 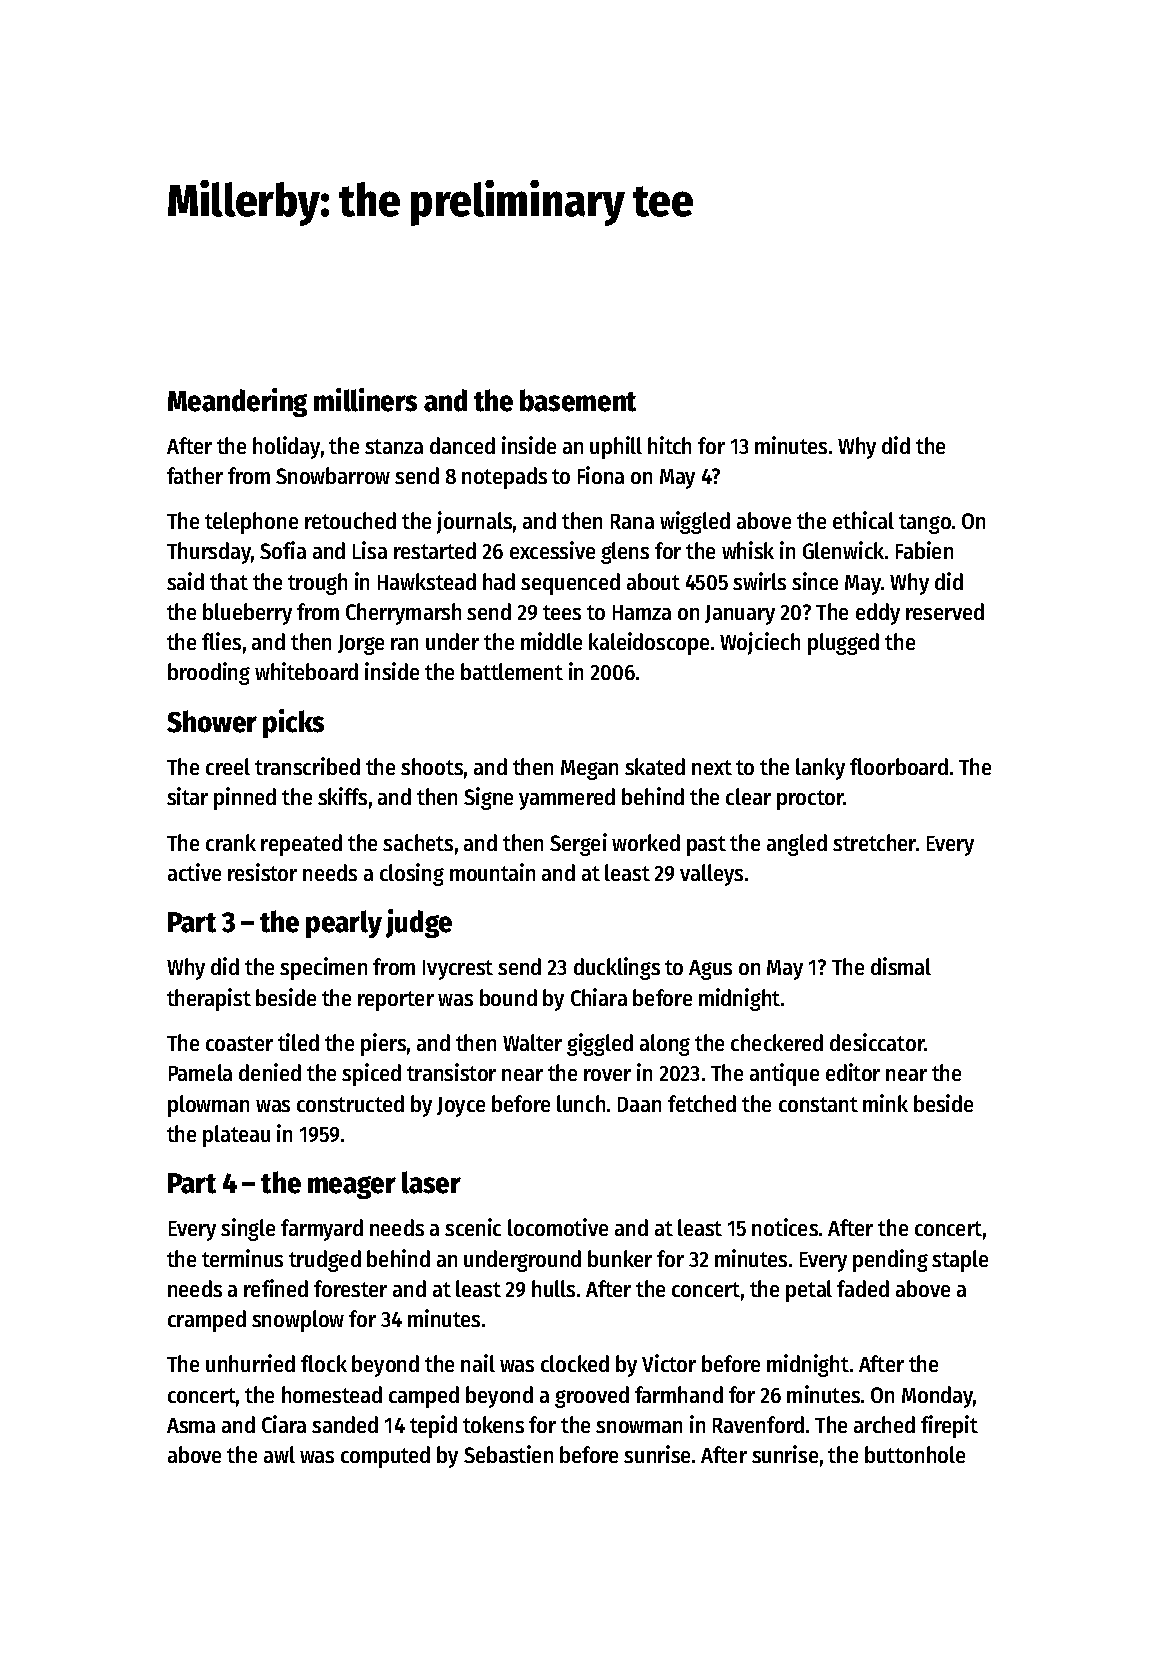 I want to click on Meandering, so click(x=237, y=402).
